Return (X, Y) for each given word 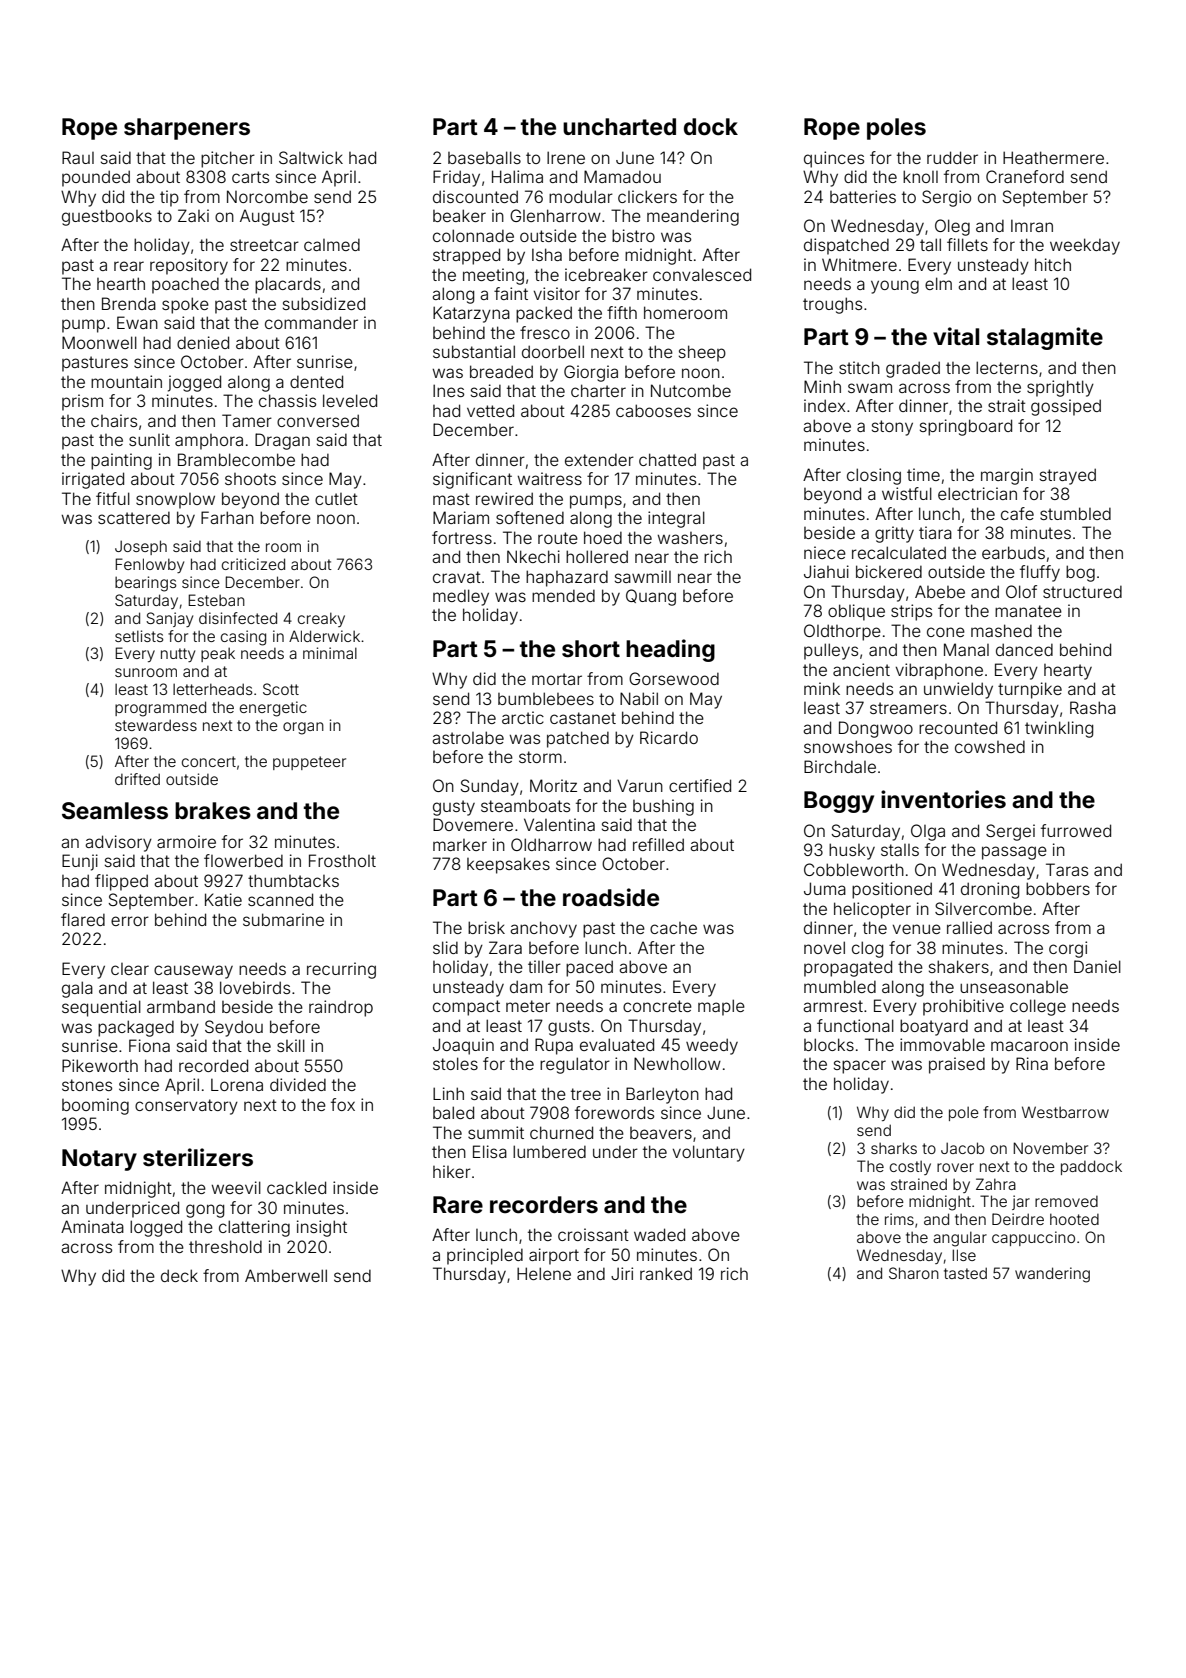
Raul (78, 157)
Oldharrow (551, 844)
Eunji (80, 862)
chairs (114, 420)
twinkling (1059, 729)
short (591, 649)
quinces (834, 159)
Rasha (1093, 707)
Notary (99, 1160)
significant (472, 480)
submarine (283, 919)
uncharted (619, 127)
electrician (977, 493)
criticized (253, 564)
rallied (969, 927)
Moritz (553, 785)
